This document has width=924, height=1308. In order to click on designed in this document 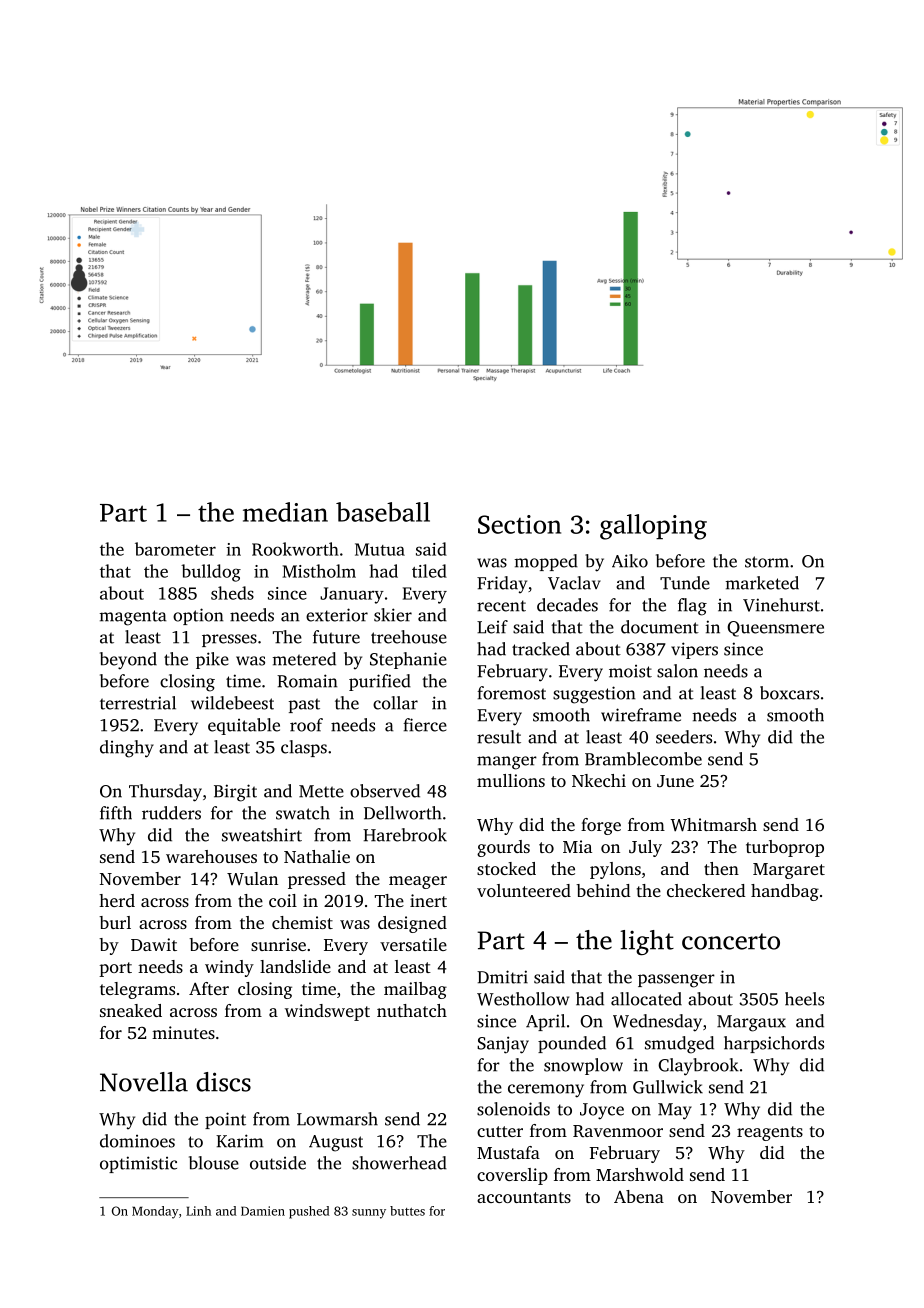, I will do `click(412, 924)`.
